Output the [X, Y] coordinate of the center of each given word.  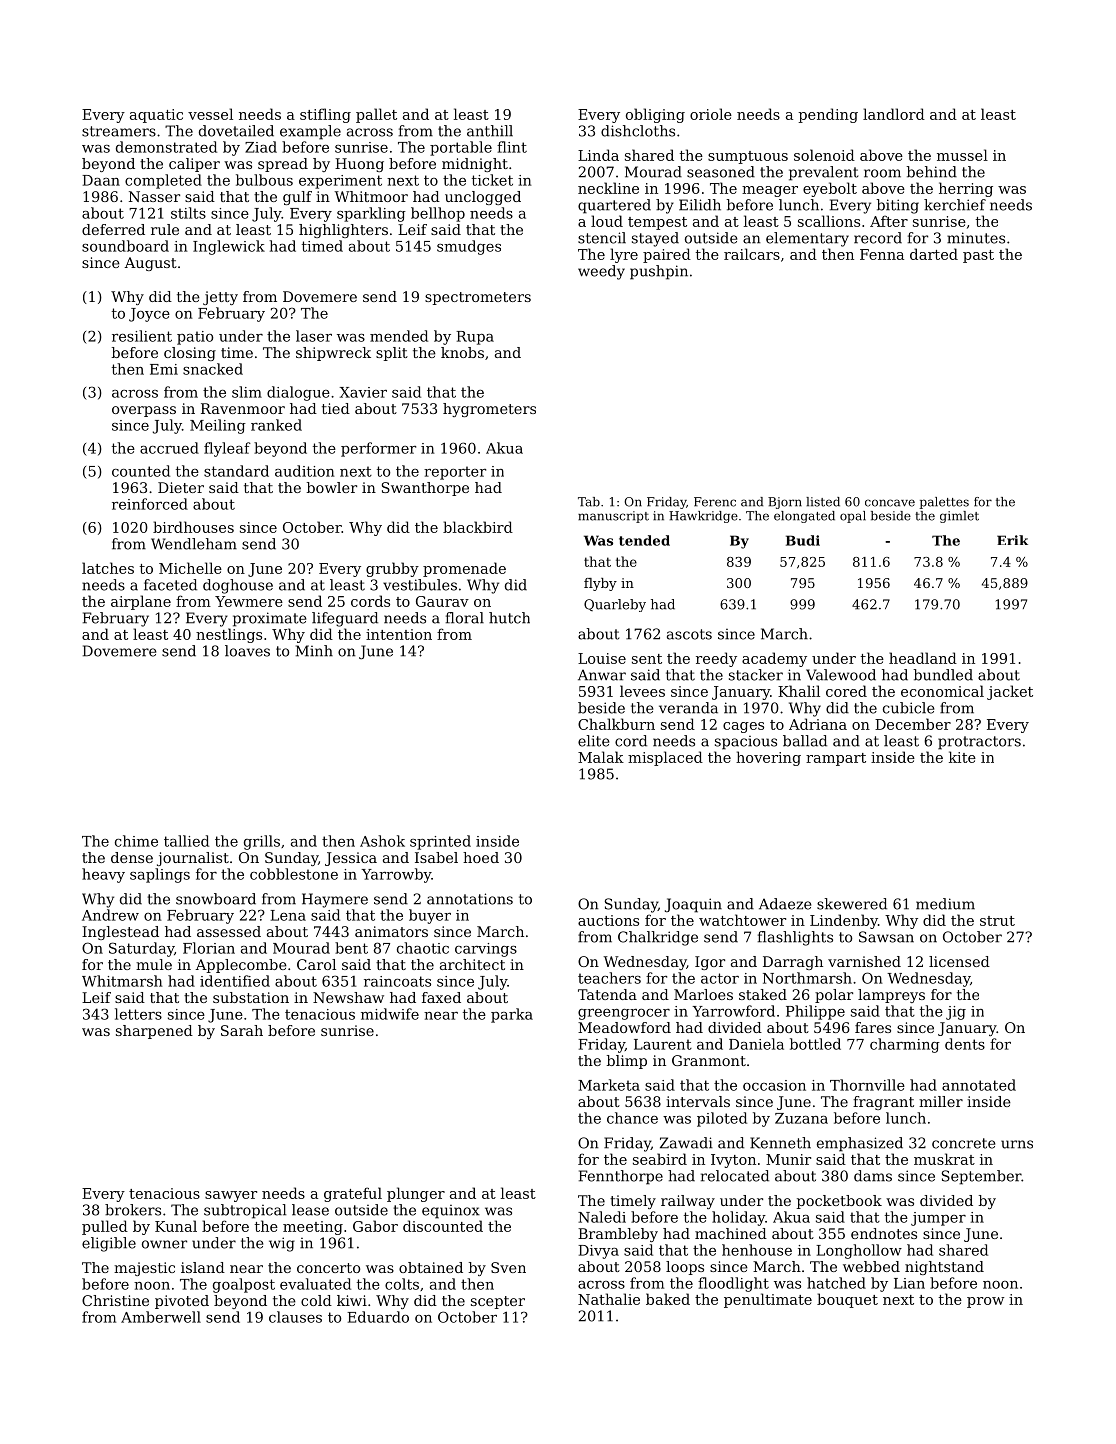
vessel [210, 114]
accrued [169, 448]
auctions [608, 920]
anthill [490, 131]
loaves [247, 651]
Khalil [799, 691]
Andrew [110, 915]
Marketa [609, 1085]
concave [890, 503]
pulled [105, 1227]
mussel [962, 155]
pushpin [659, 272]
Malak [601, 757]
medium [945, 904]
